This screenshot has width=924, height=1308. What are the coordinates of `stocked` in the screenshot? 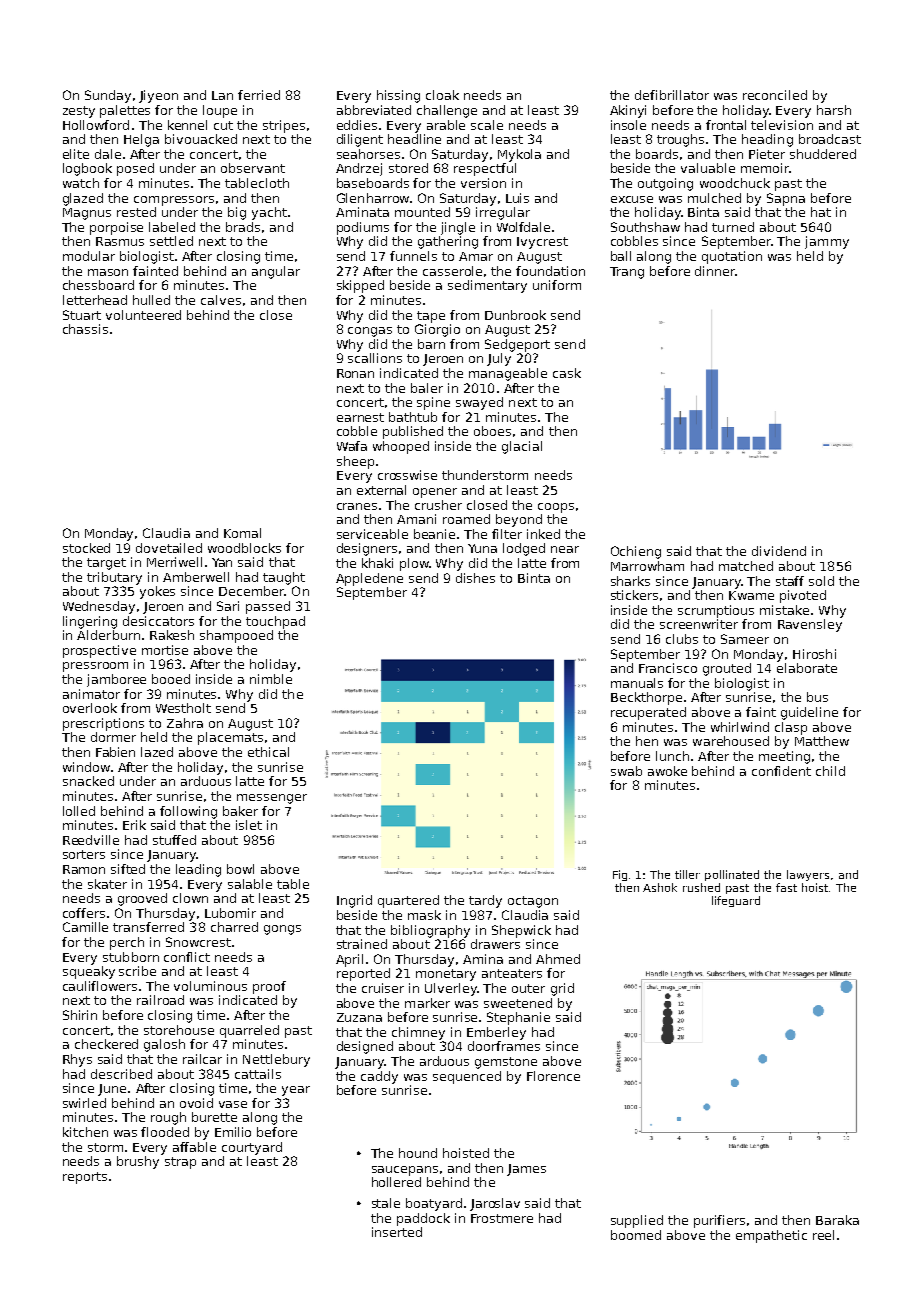 It's located at (86, 548).
